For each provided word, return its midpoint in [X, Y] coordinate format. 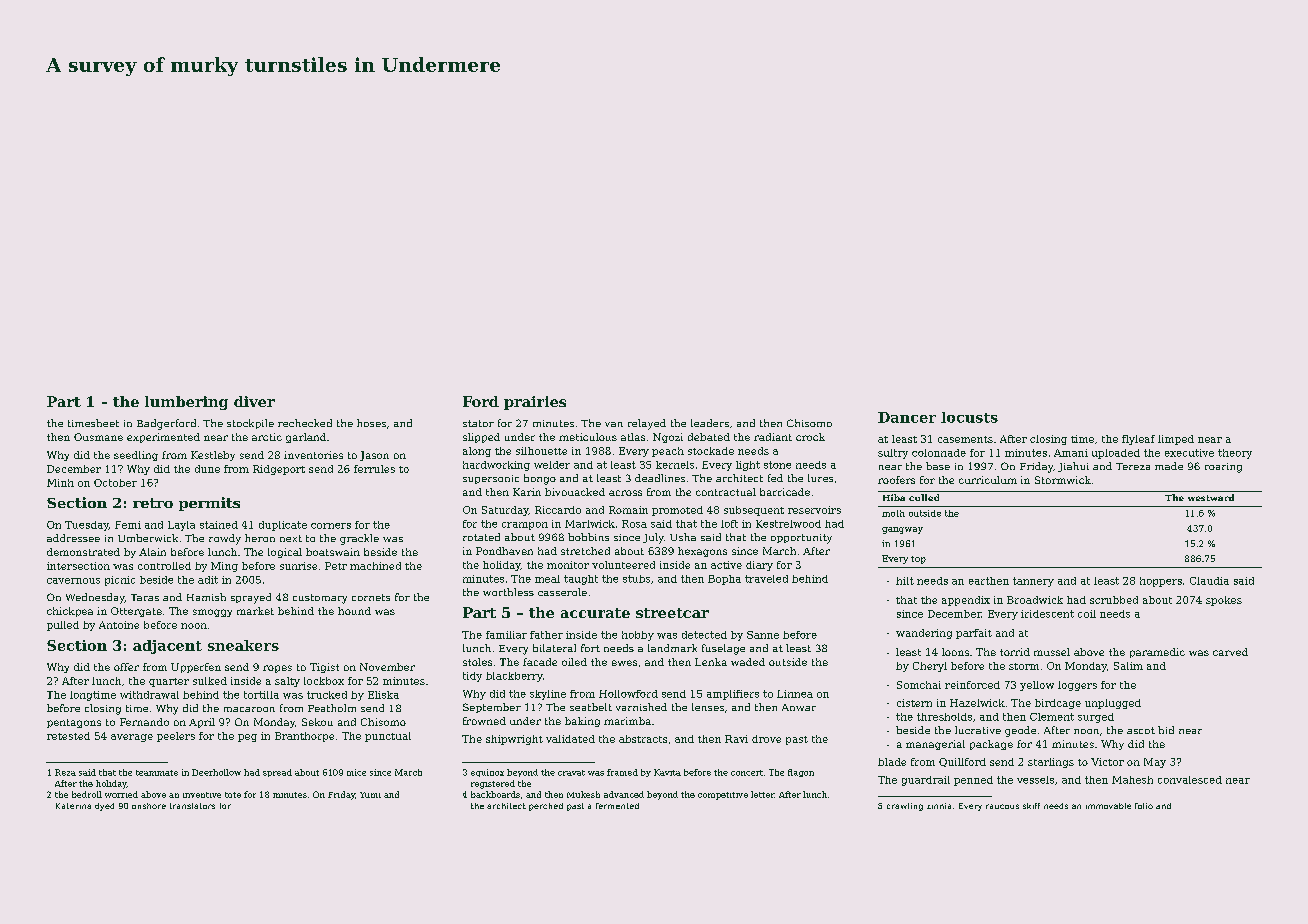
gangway [902, 530]
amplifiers [733, 695]
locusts [969, 417]
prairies [535, 403]
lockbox [324, 681]
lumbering [186, 403]
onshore [149, 806]
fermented [617, 806]
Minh [60, 483]
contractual [726, 492]
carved [1230, 652]
